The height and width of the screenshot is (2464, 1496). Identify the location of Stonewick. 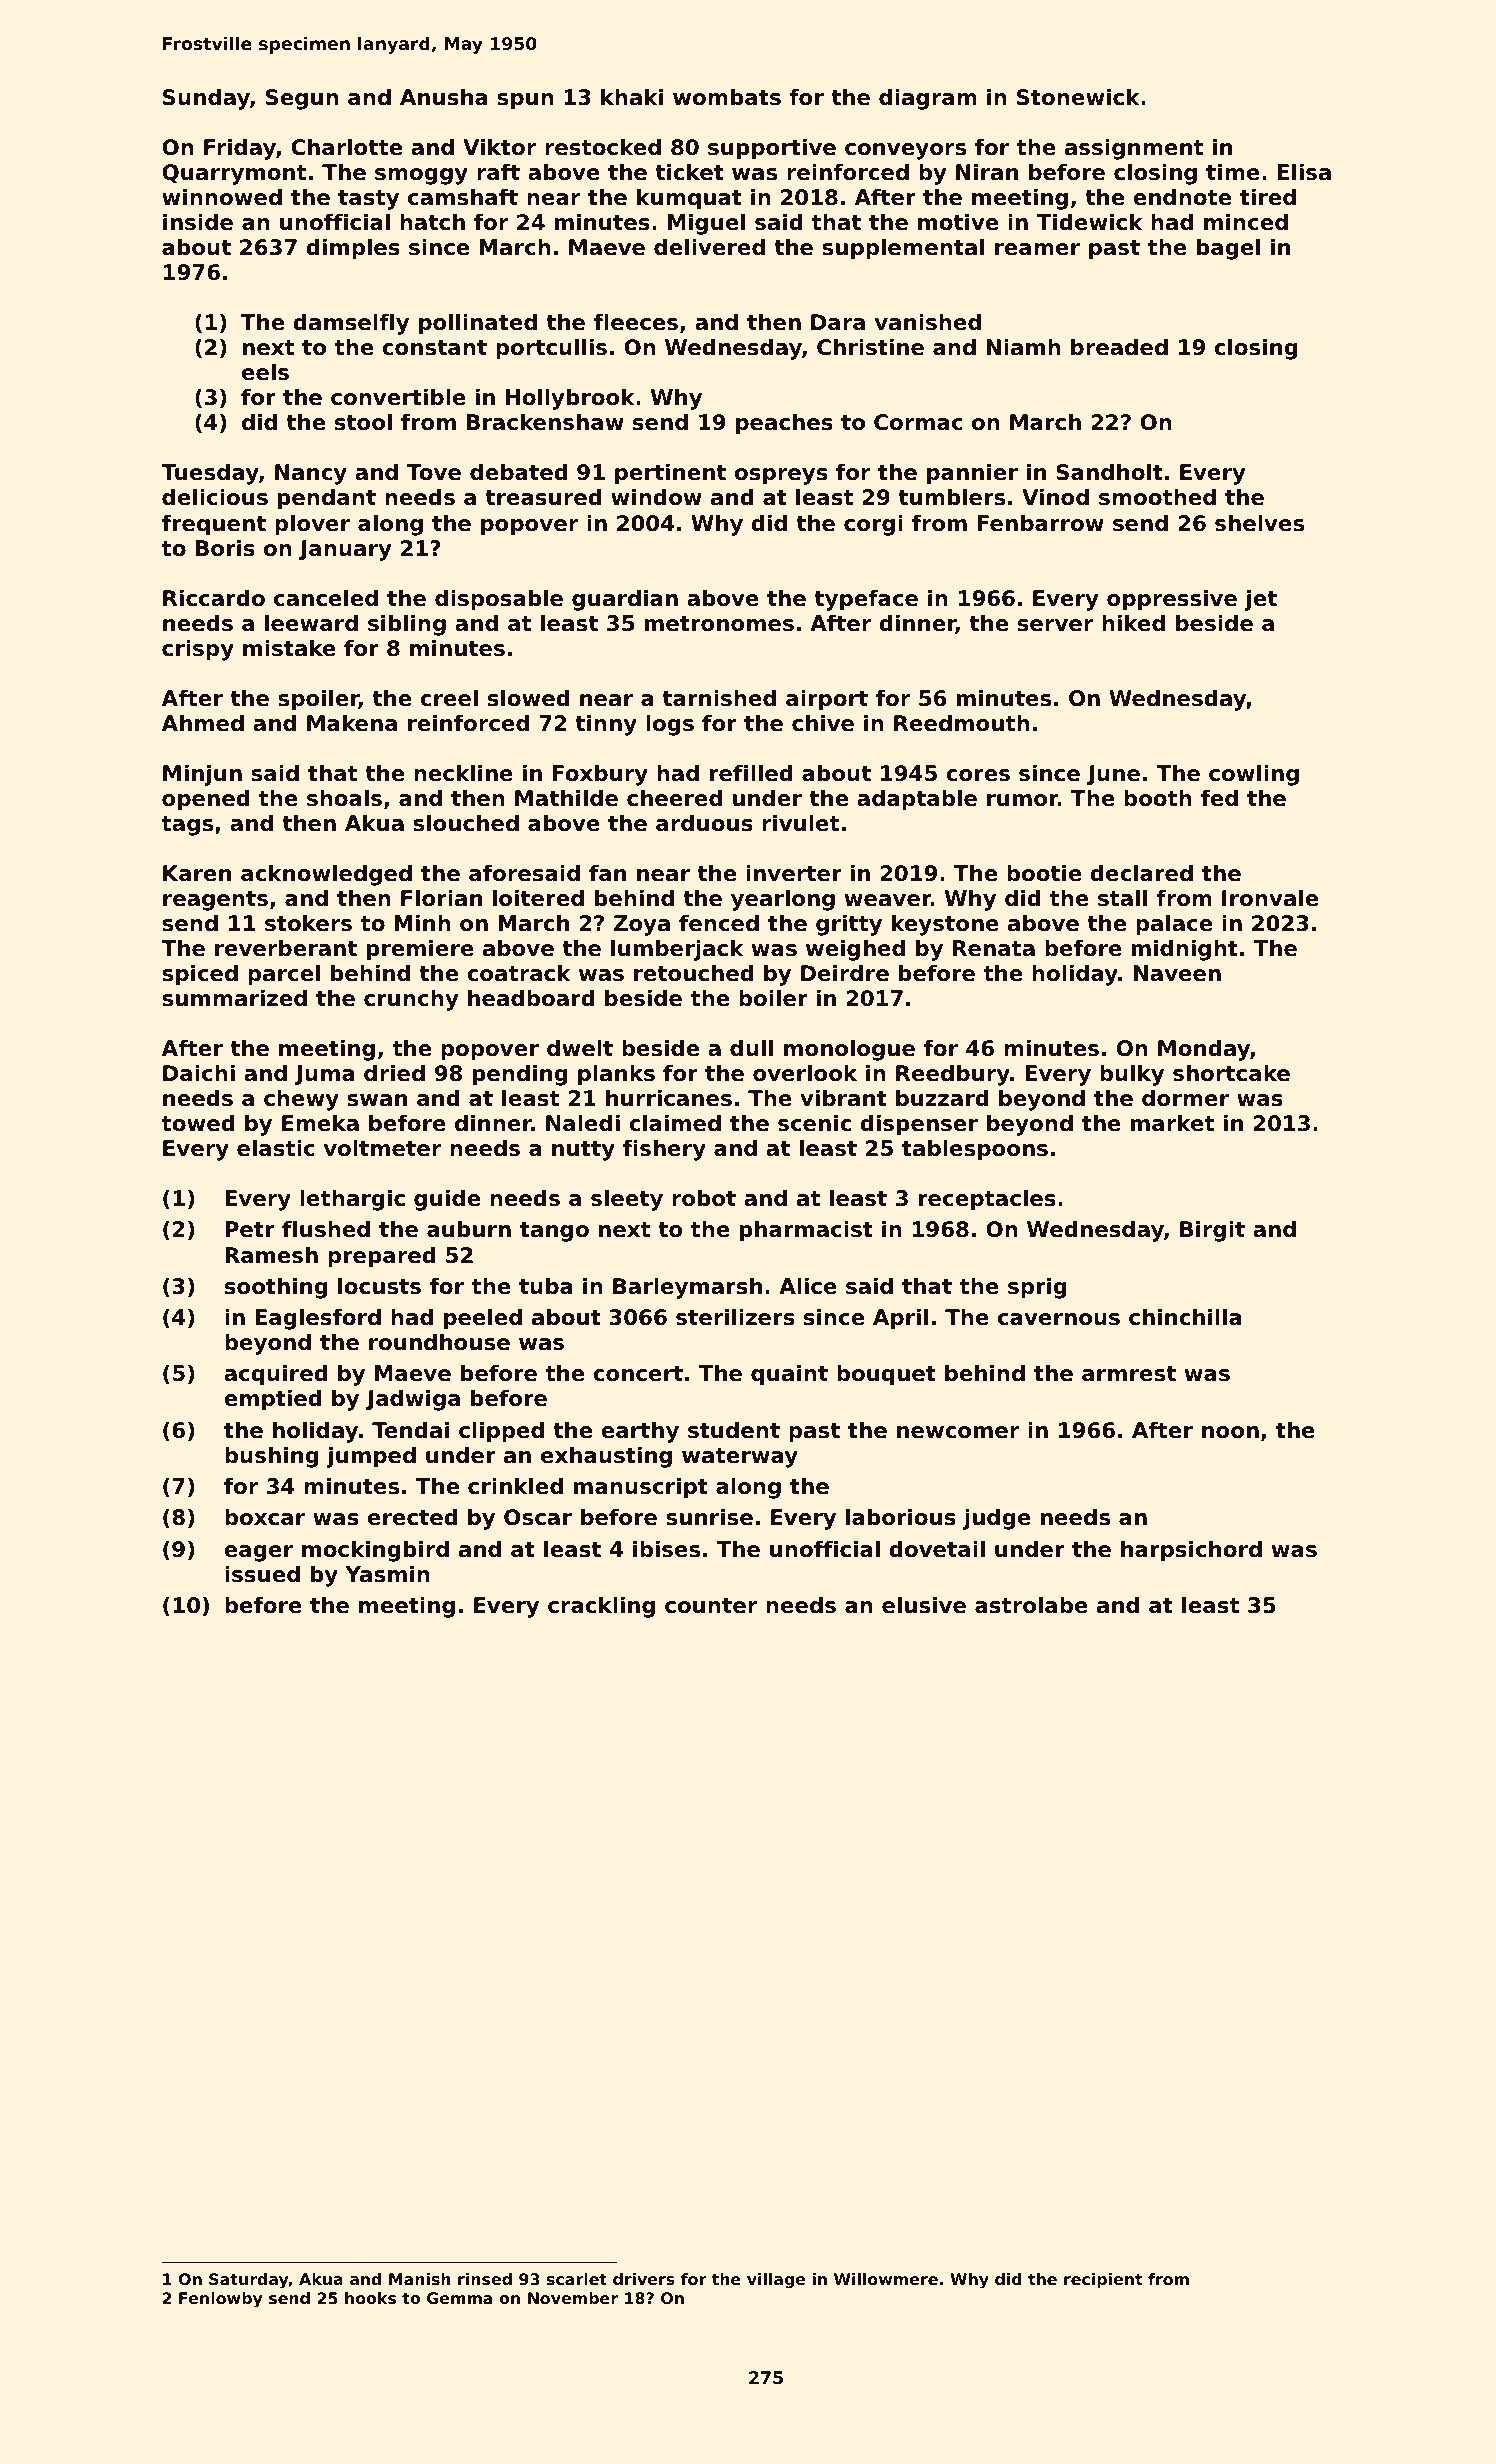
(1078, 97).
